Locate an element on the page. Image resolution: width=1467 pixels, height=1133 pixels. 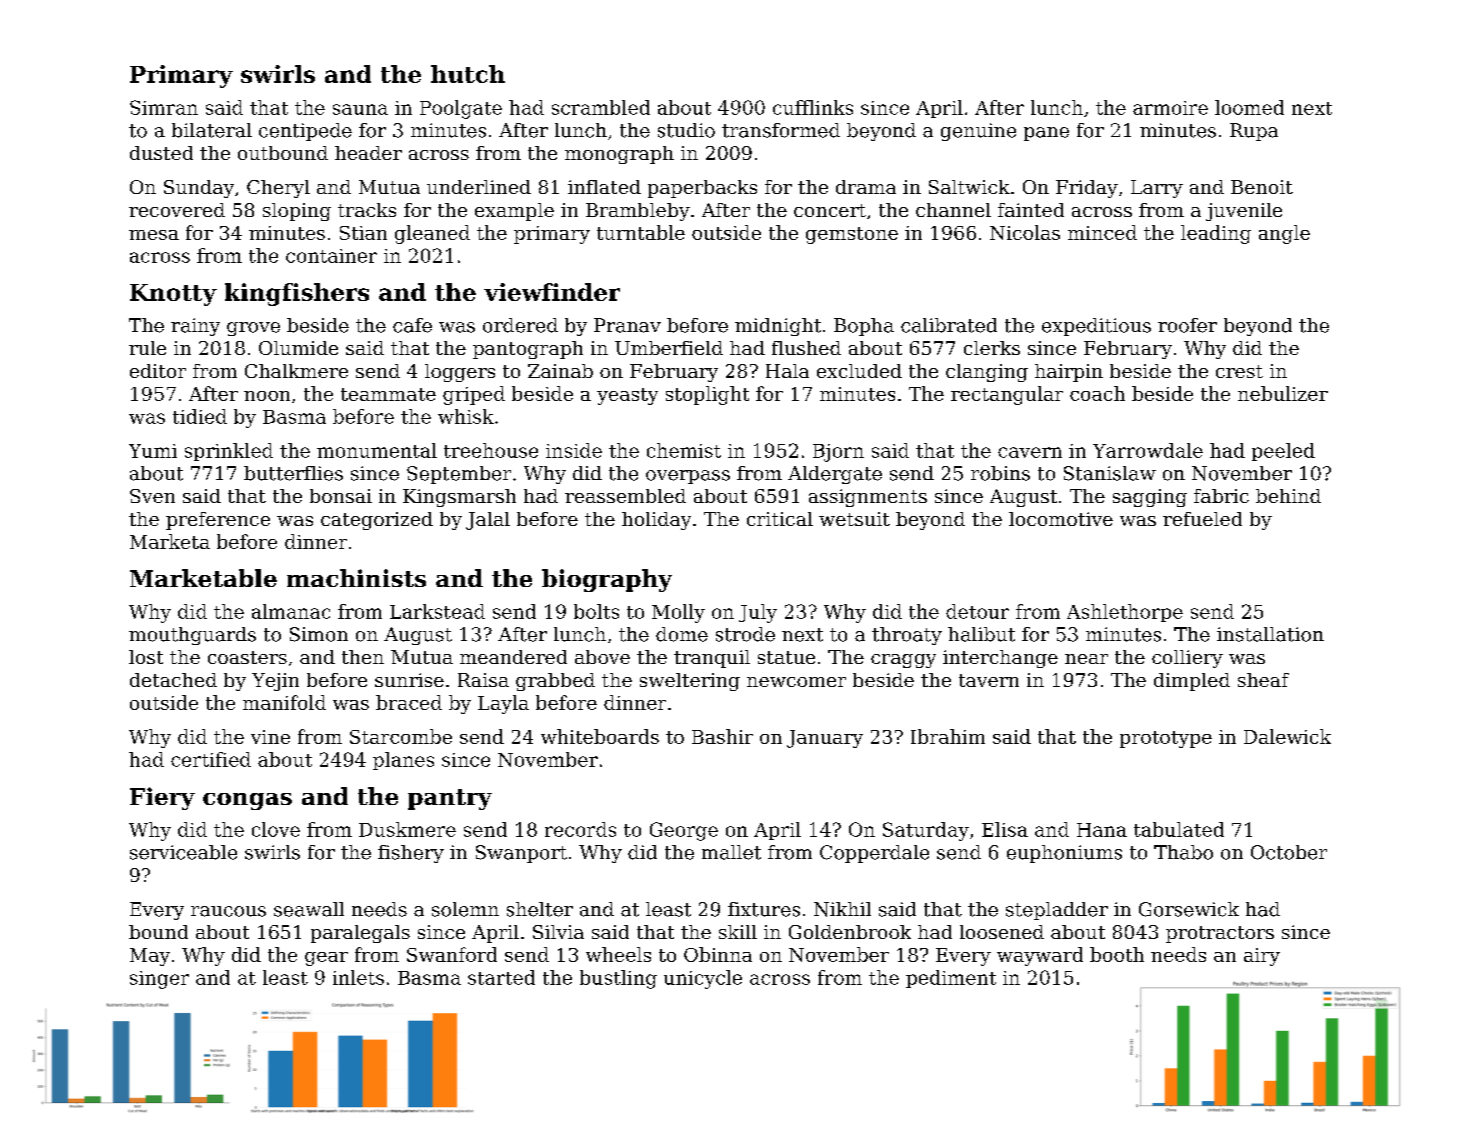
mesa is located at coordinates (154, 235).
